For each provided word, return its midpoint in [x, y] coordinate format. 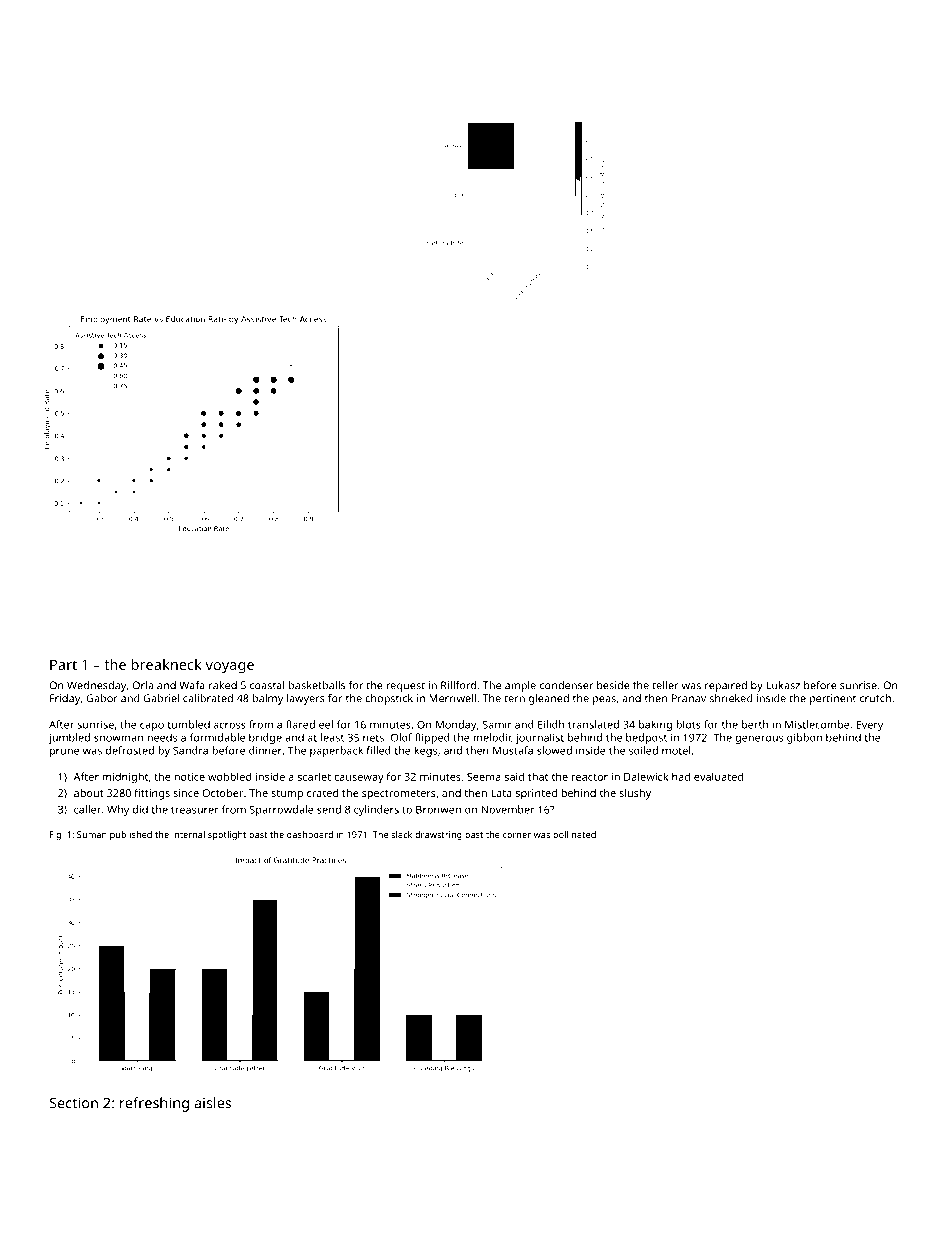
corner [517, 835]
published [131, 835]
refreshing [154, 1104]
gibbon [804, 738]
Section [74, 1103]
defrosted [130, 750]
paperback [336, 751]
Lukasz [783, 685]
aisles [212, 1103]
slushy [635, 794]
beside [613, 685]
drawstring [438, 835]
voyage [229, 668]
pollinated [574, 835]
